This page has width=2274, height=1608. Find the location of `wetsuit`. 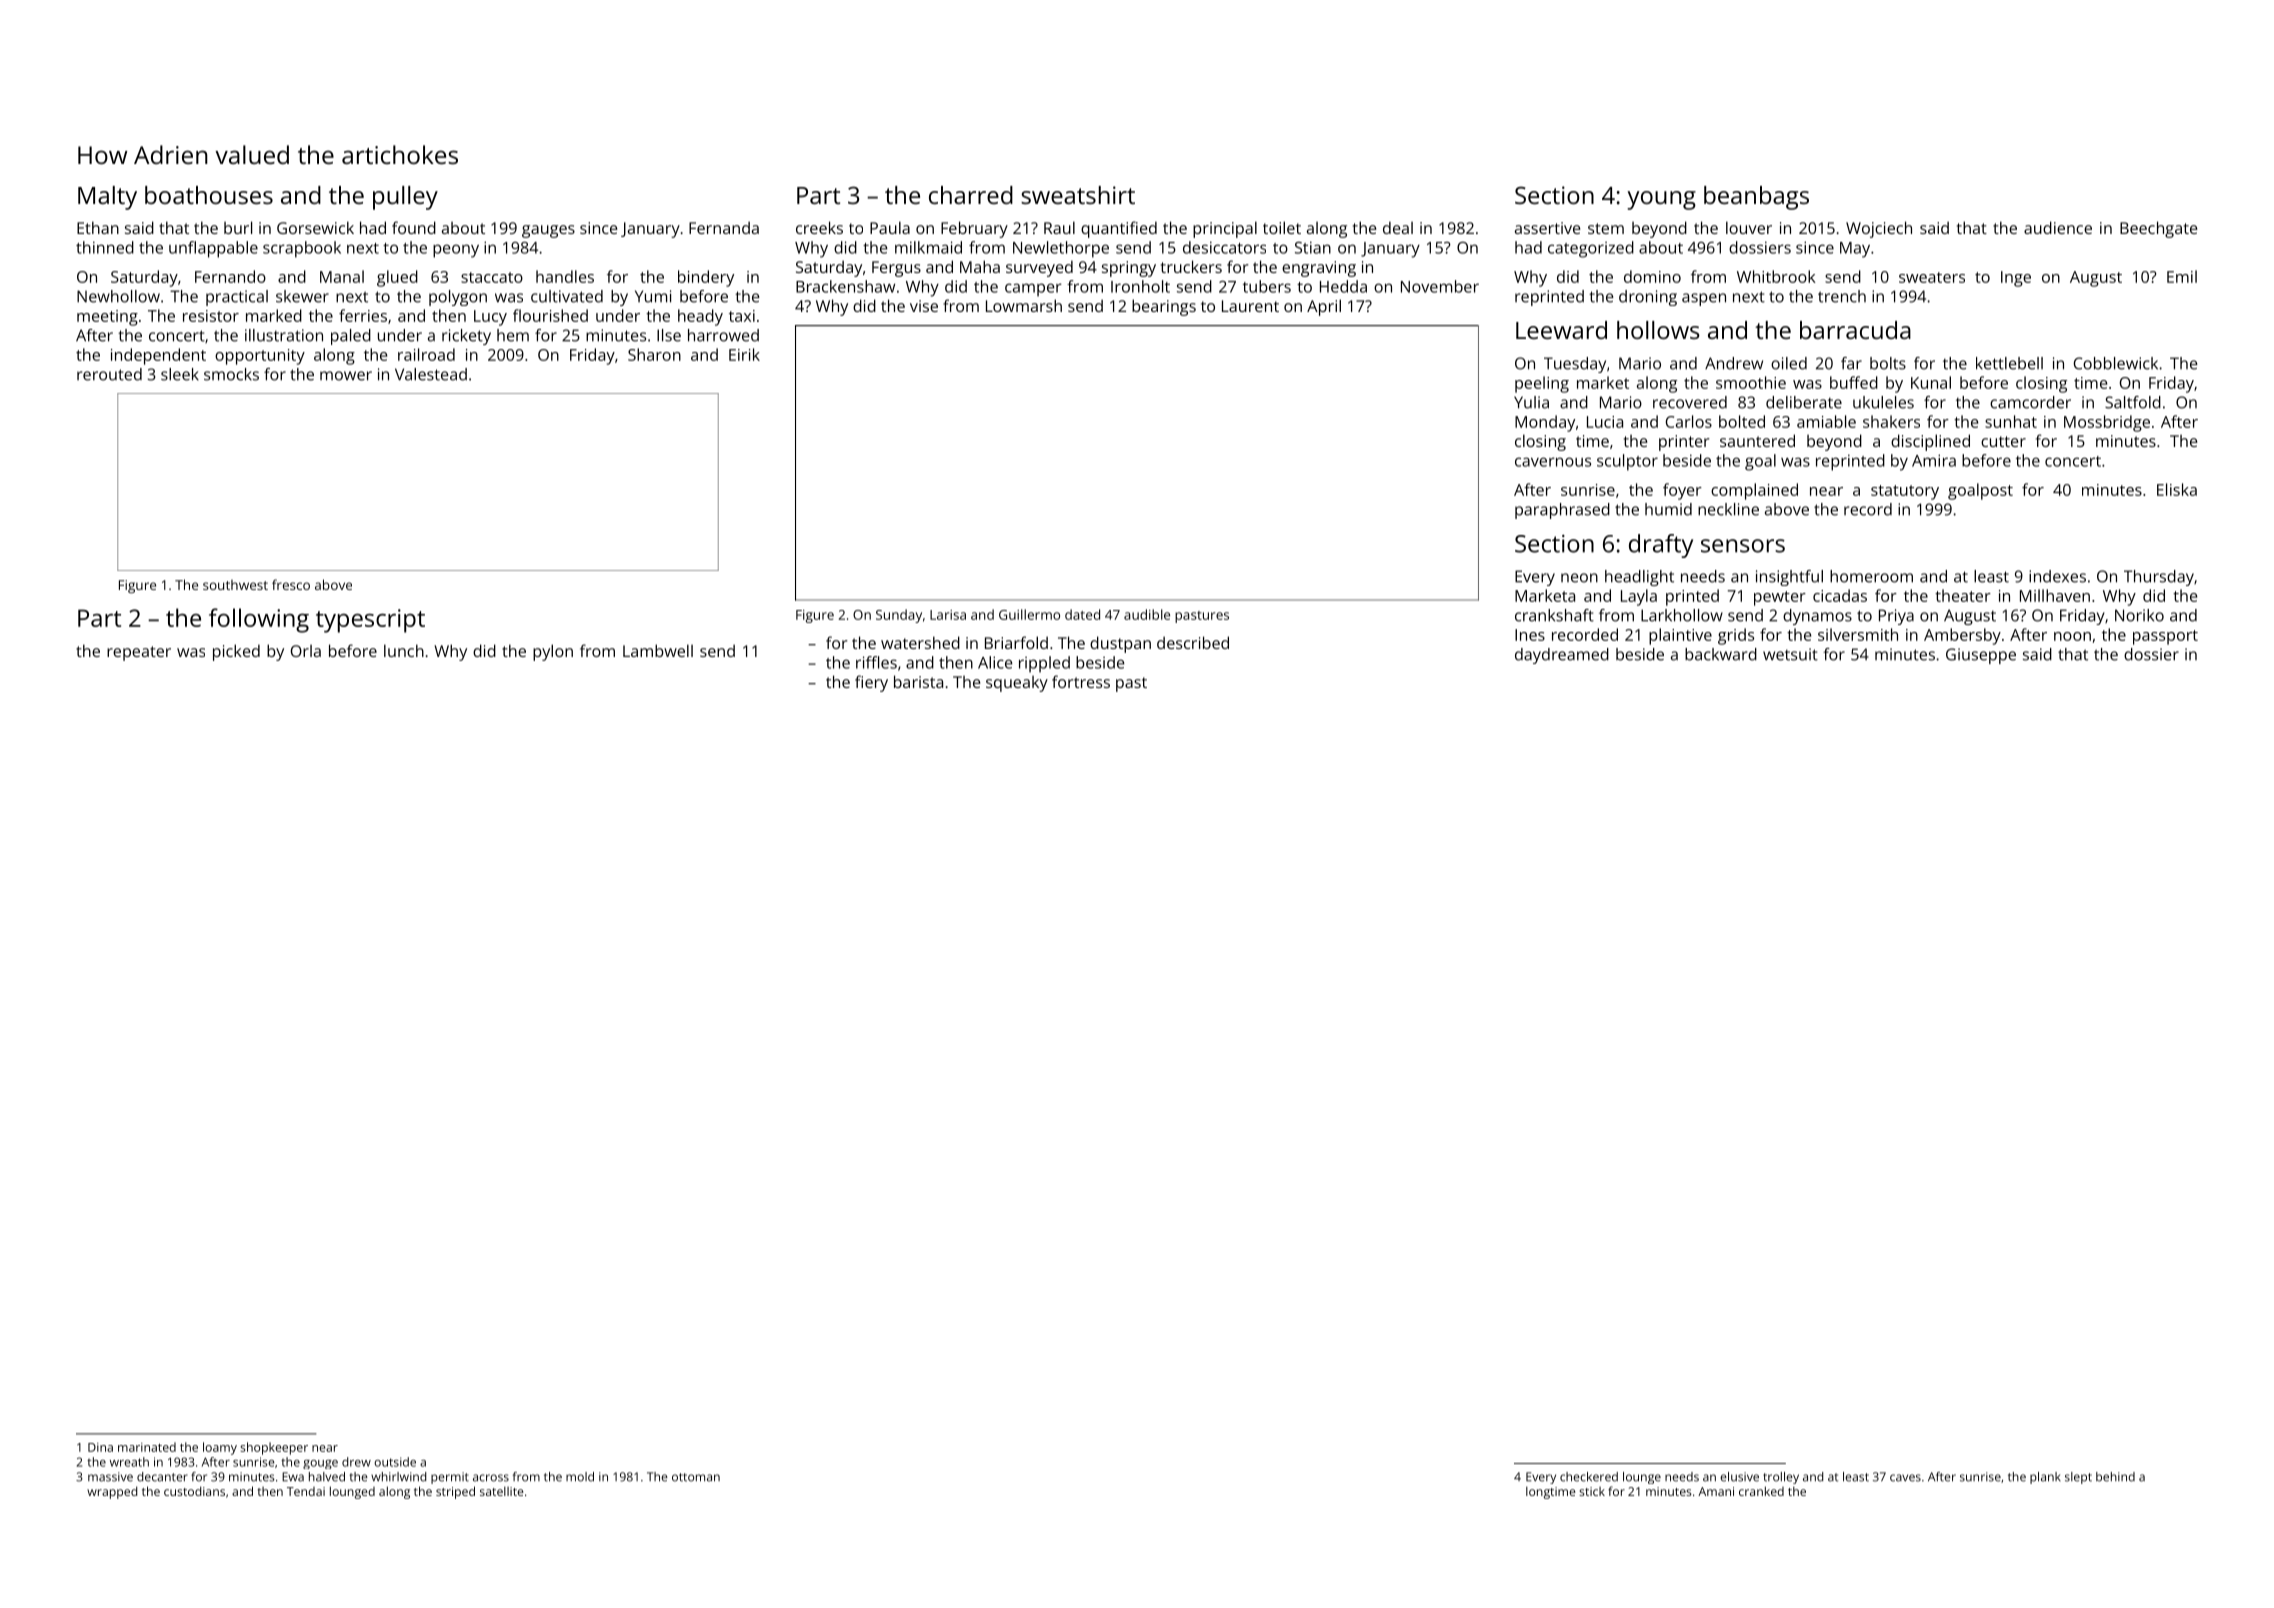

wetsuit is located at coordinates (1790, 654).
